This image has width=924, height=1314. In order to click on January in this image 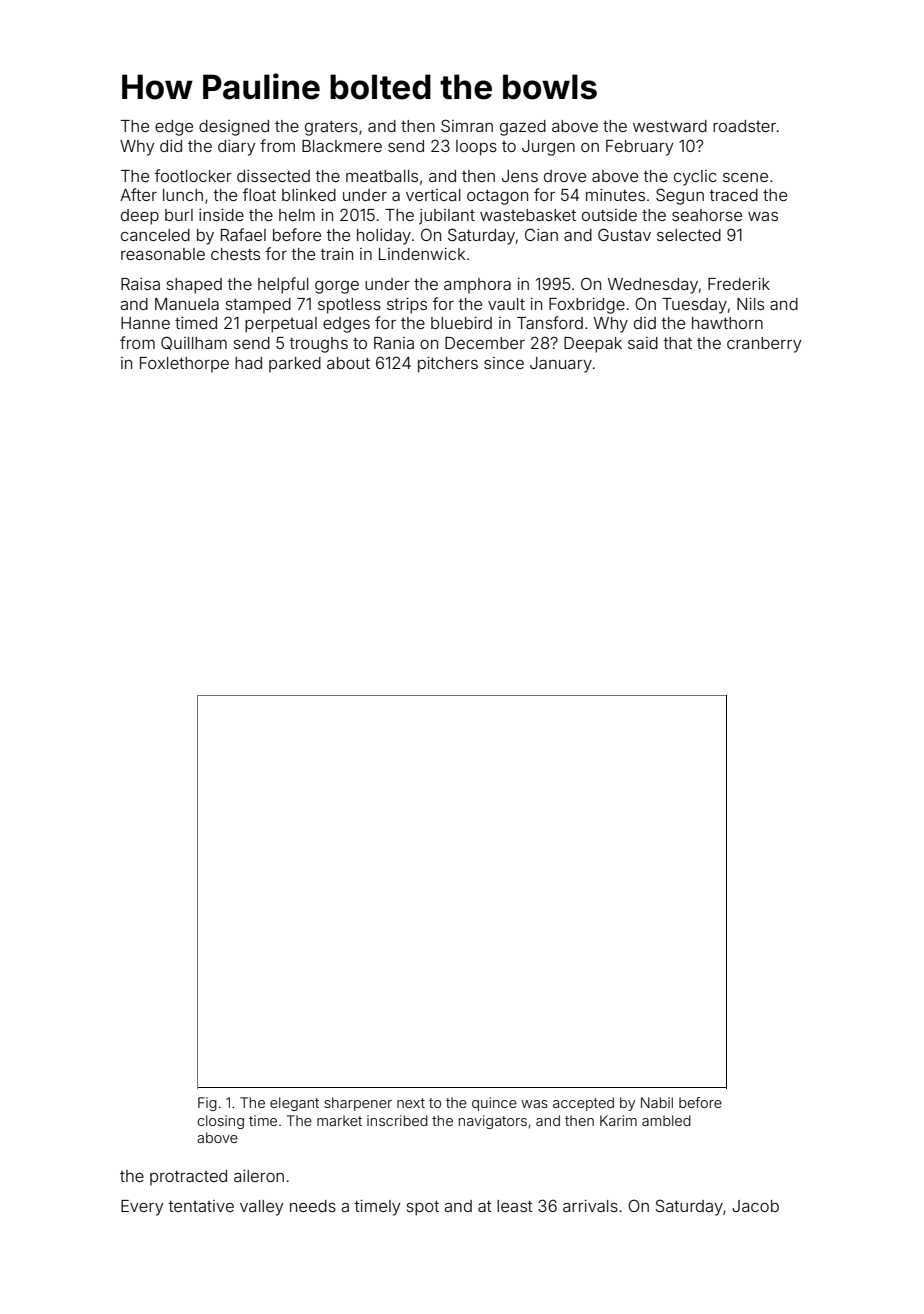, I will do `click(561, 365)`.
